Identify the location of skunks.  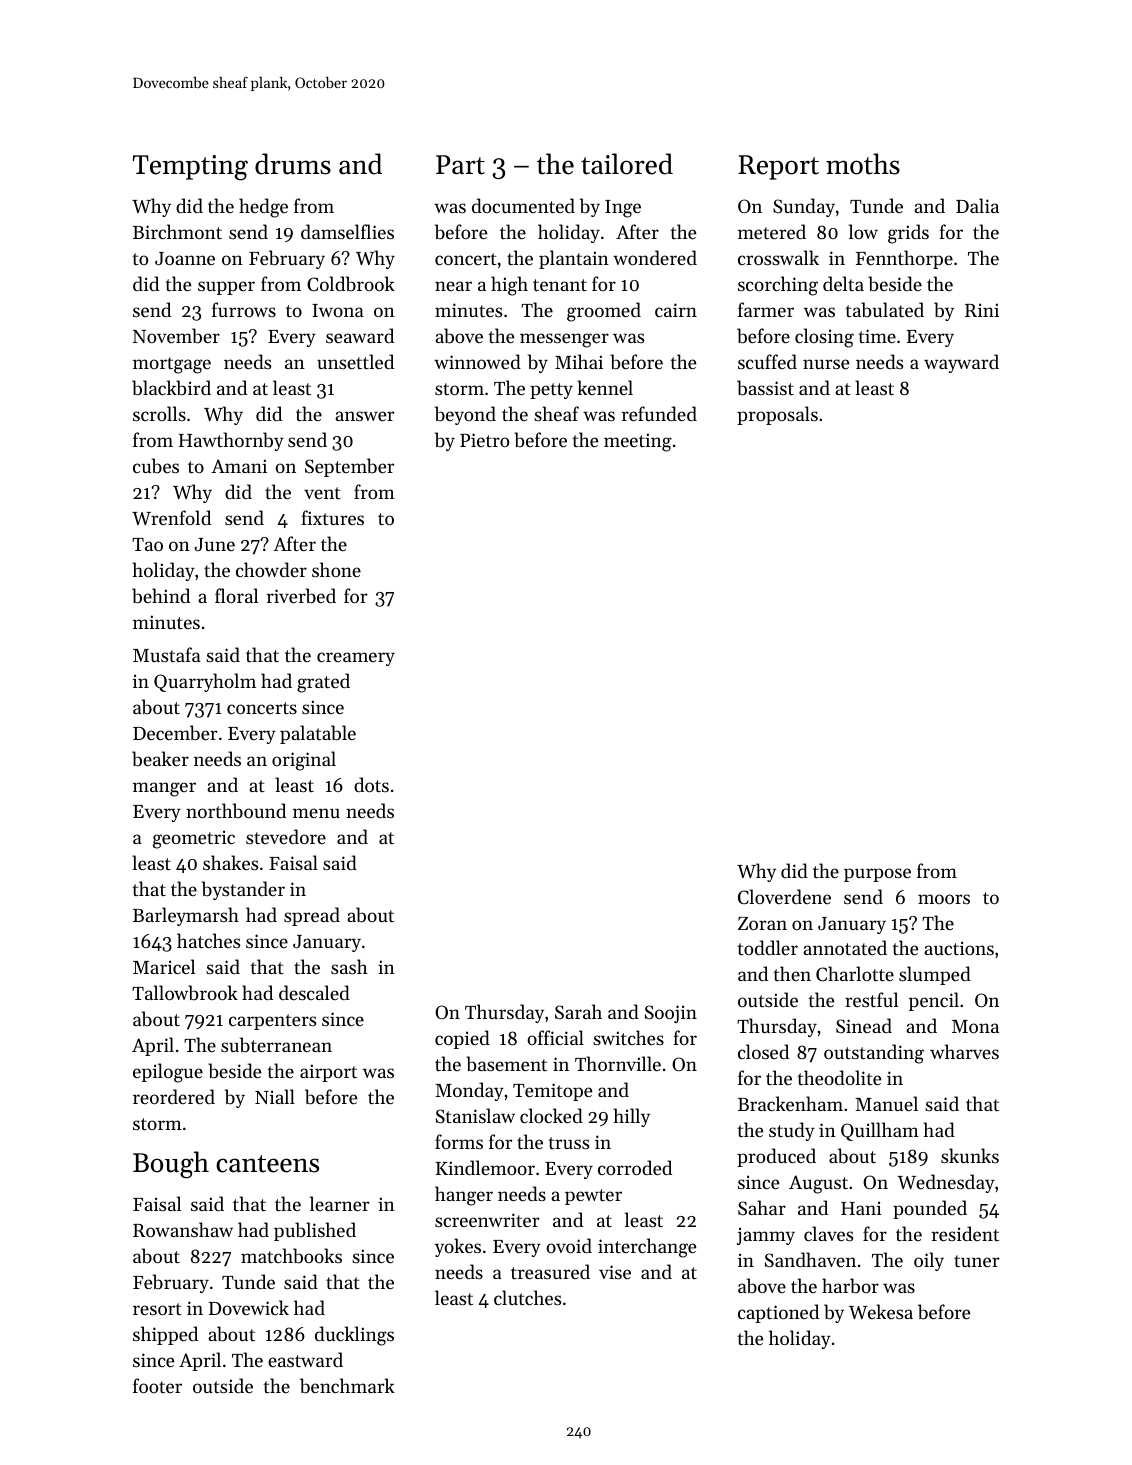
(970, 1155).
